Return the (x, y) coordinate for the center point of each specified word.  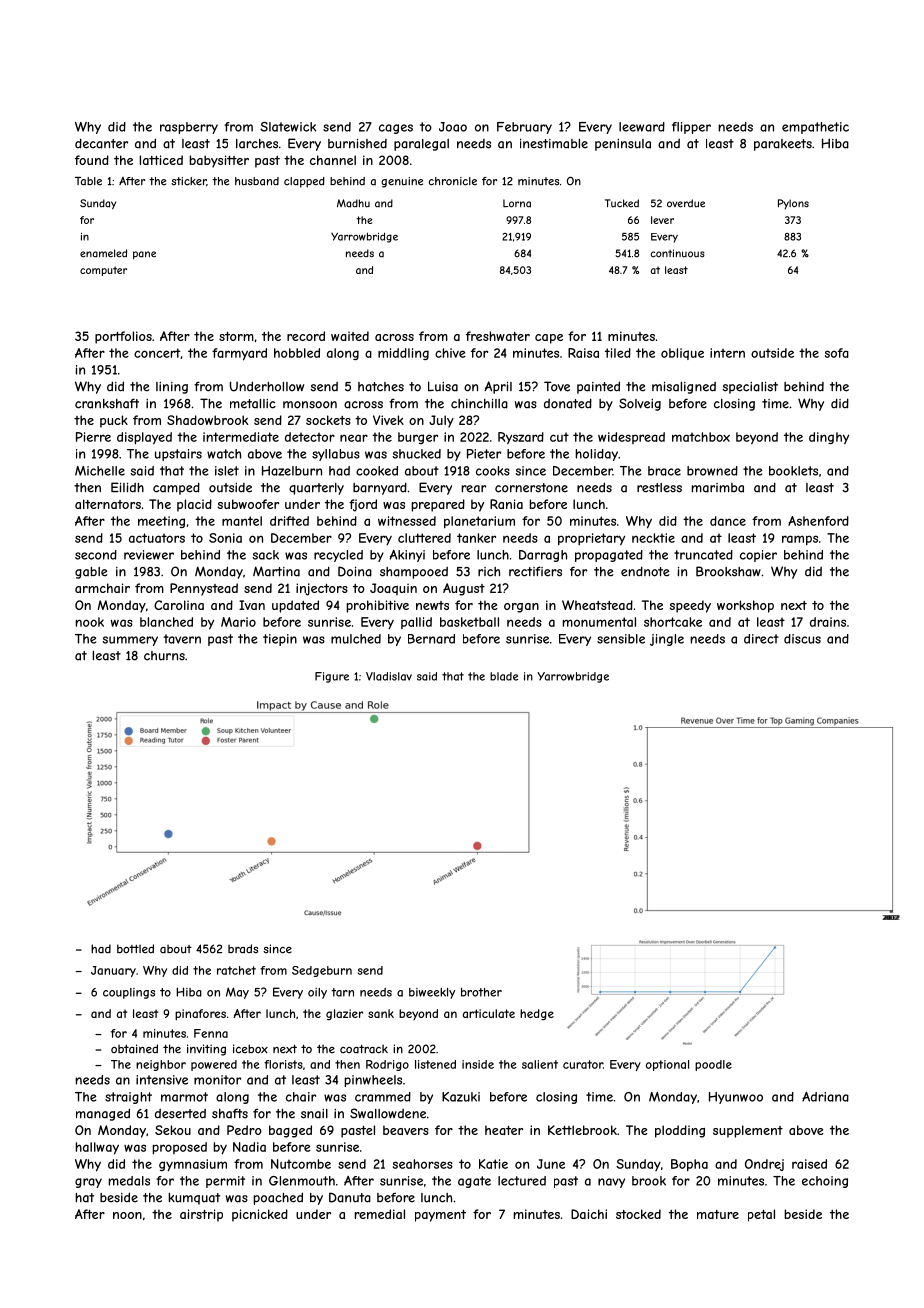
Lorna (517, 203)
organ (521, 608)
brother (481, 992)
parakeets (783, 145)
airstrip (201, 1215)
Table (88, 181)
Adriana (825, 1097)
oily (317, 993)
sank (381, 1013)
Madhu (353, 203)
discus (802, 639)
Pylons (793, 204)
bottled (135, 949)
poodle (713, 1065)
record (306, 336)
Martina (276, 571)
